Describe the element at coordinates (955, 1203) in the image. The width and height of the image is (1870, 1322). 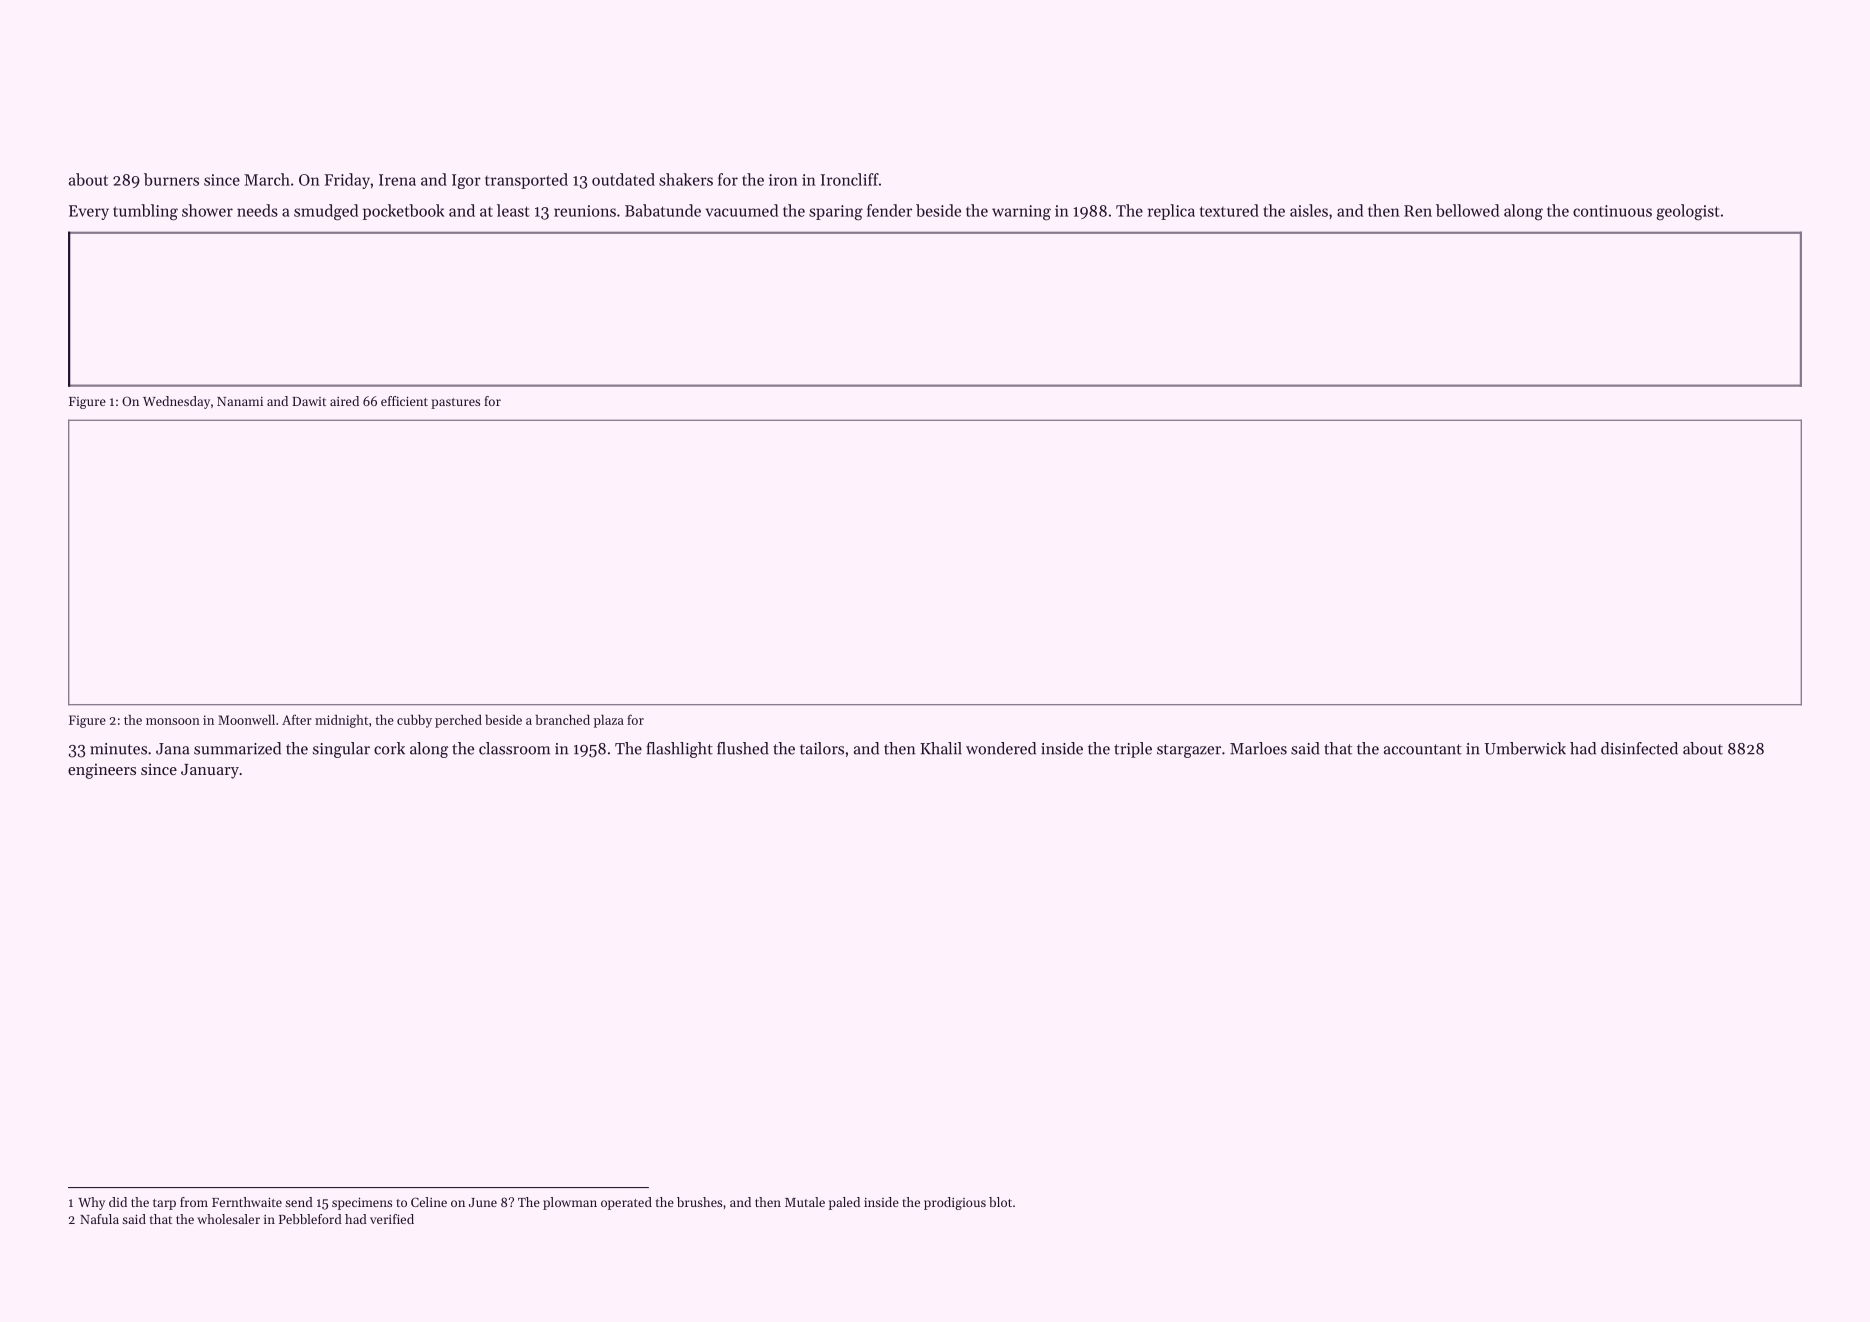
I see `prodigious` at that location.
